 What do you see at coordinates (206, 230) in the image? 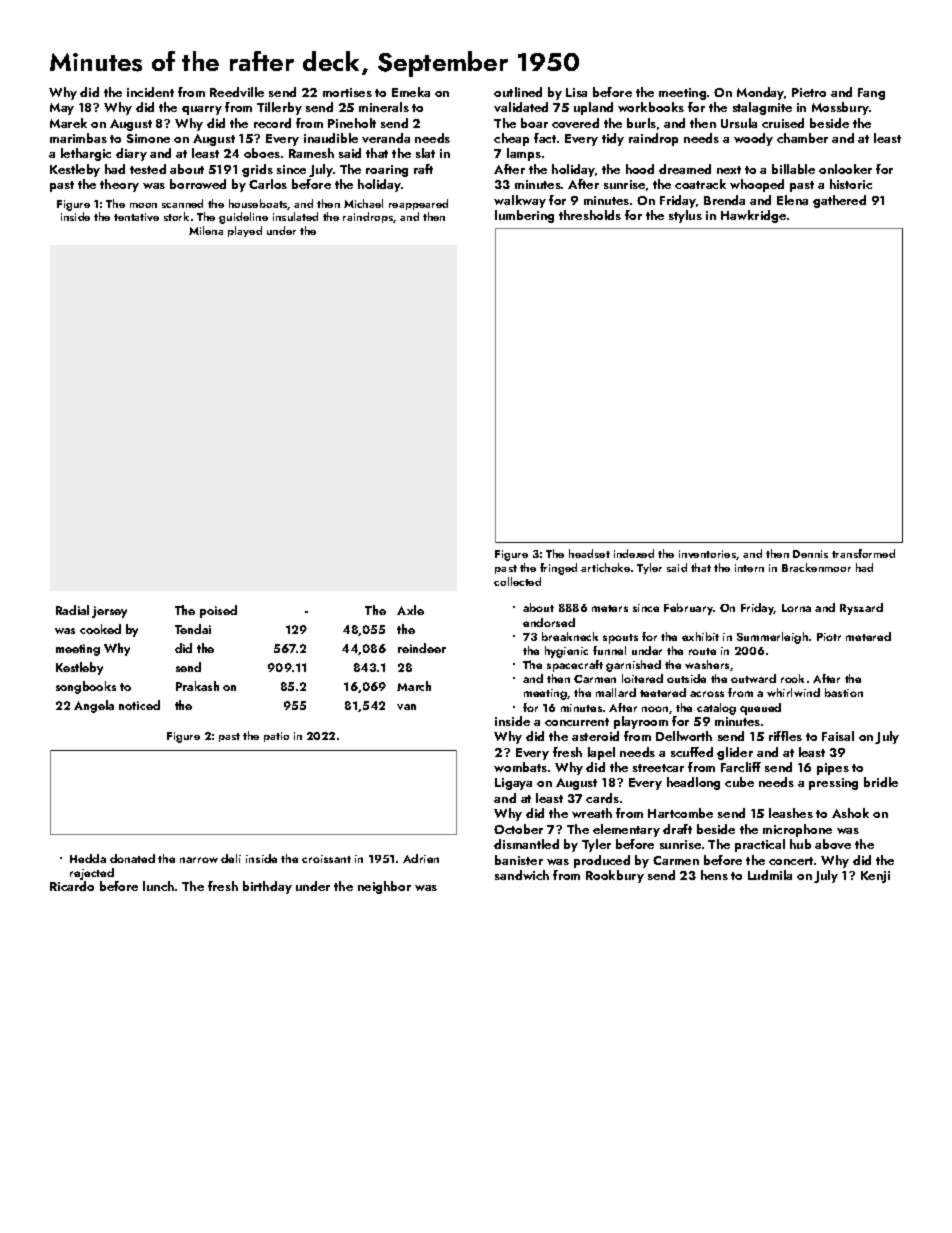
I see `Milena` at bounding box center [206, 230].
